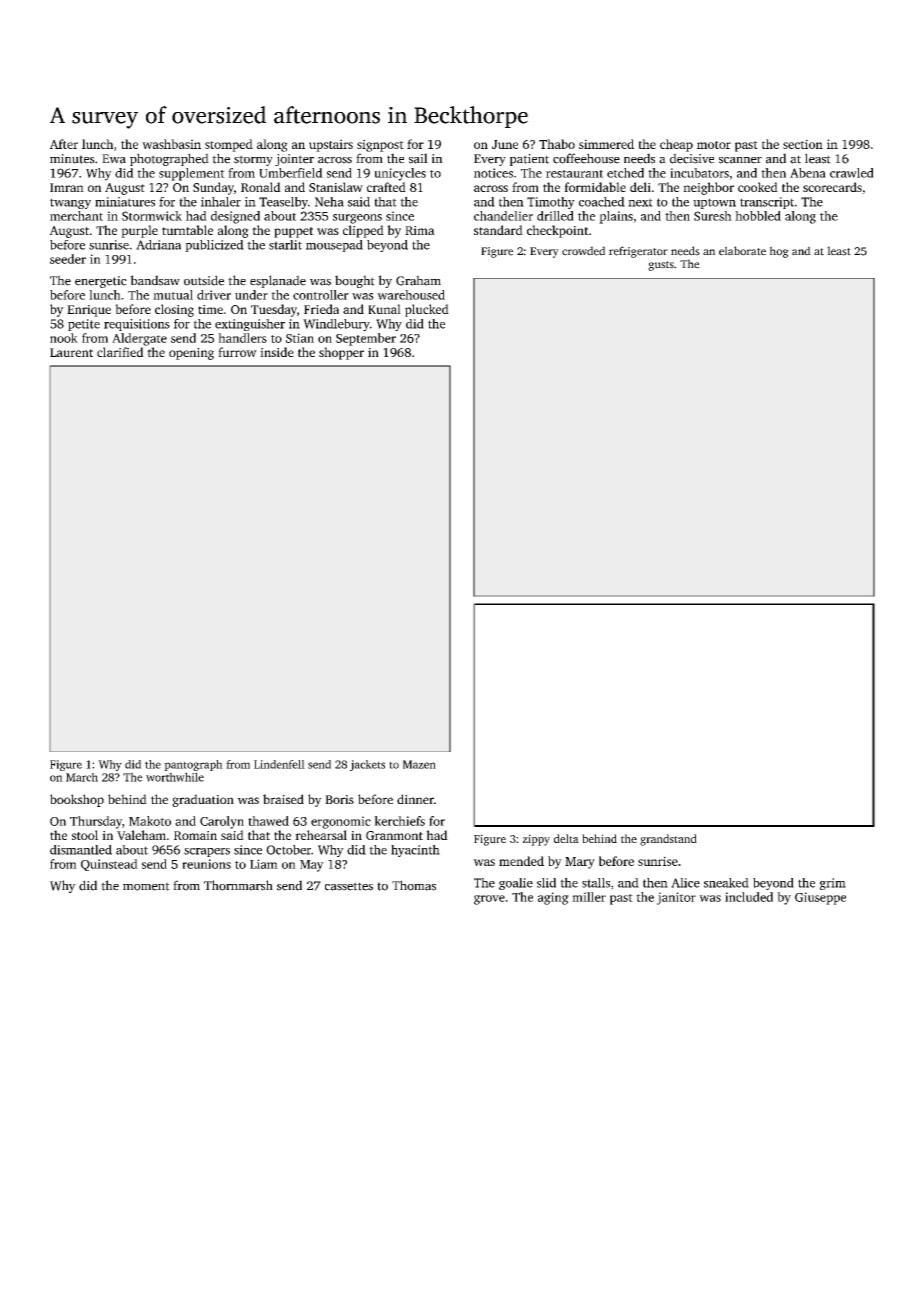 This screenshot has width=924, height=1308. I want to click on grove, so click(489, 900).
